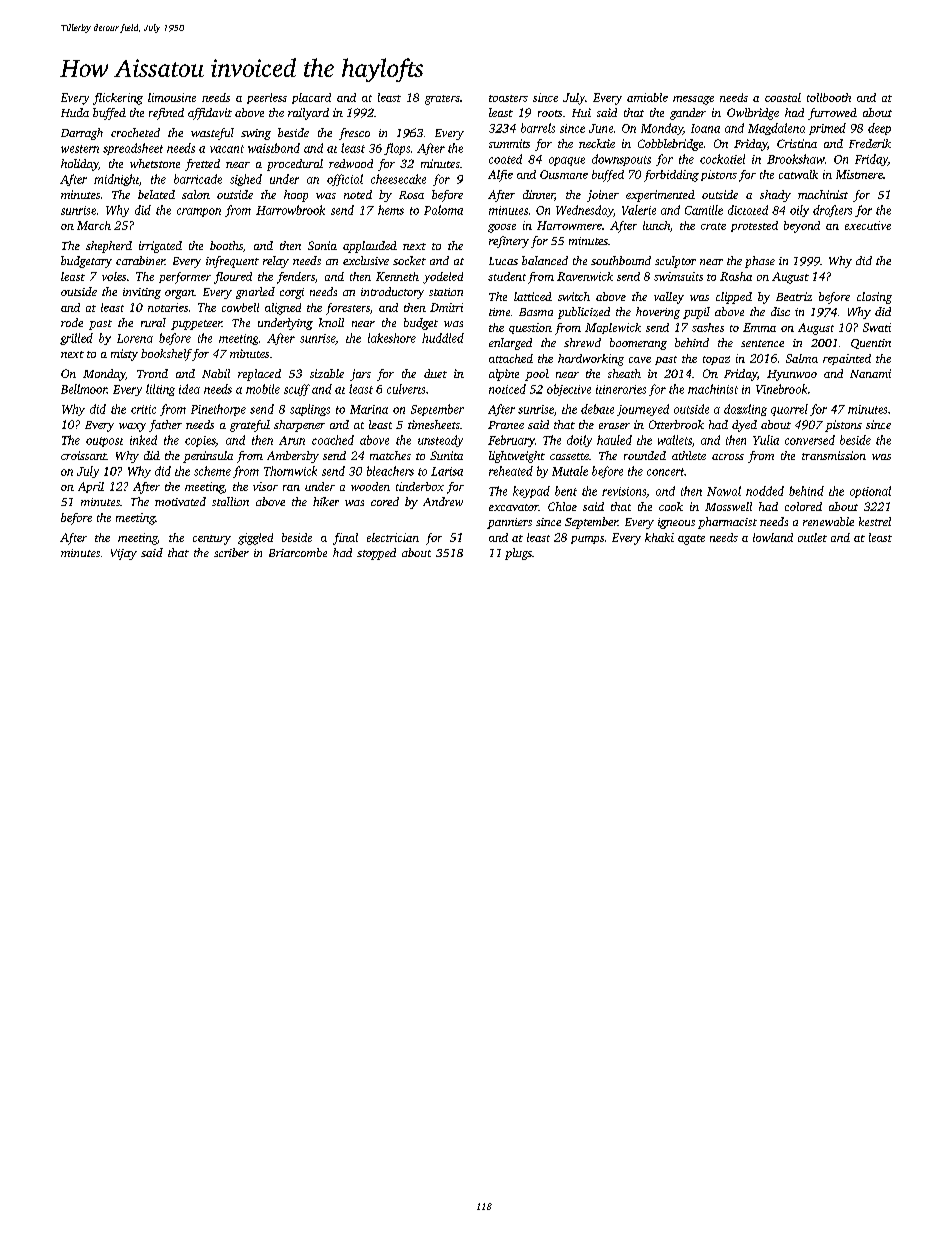  Describe the element at coordinates (724, 491) in the screenshot. I see `Nawal` at that location.
